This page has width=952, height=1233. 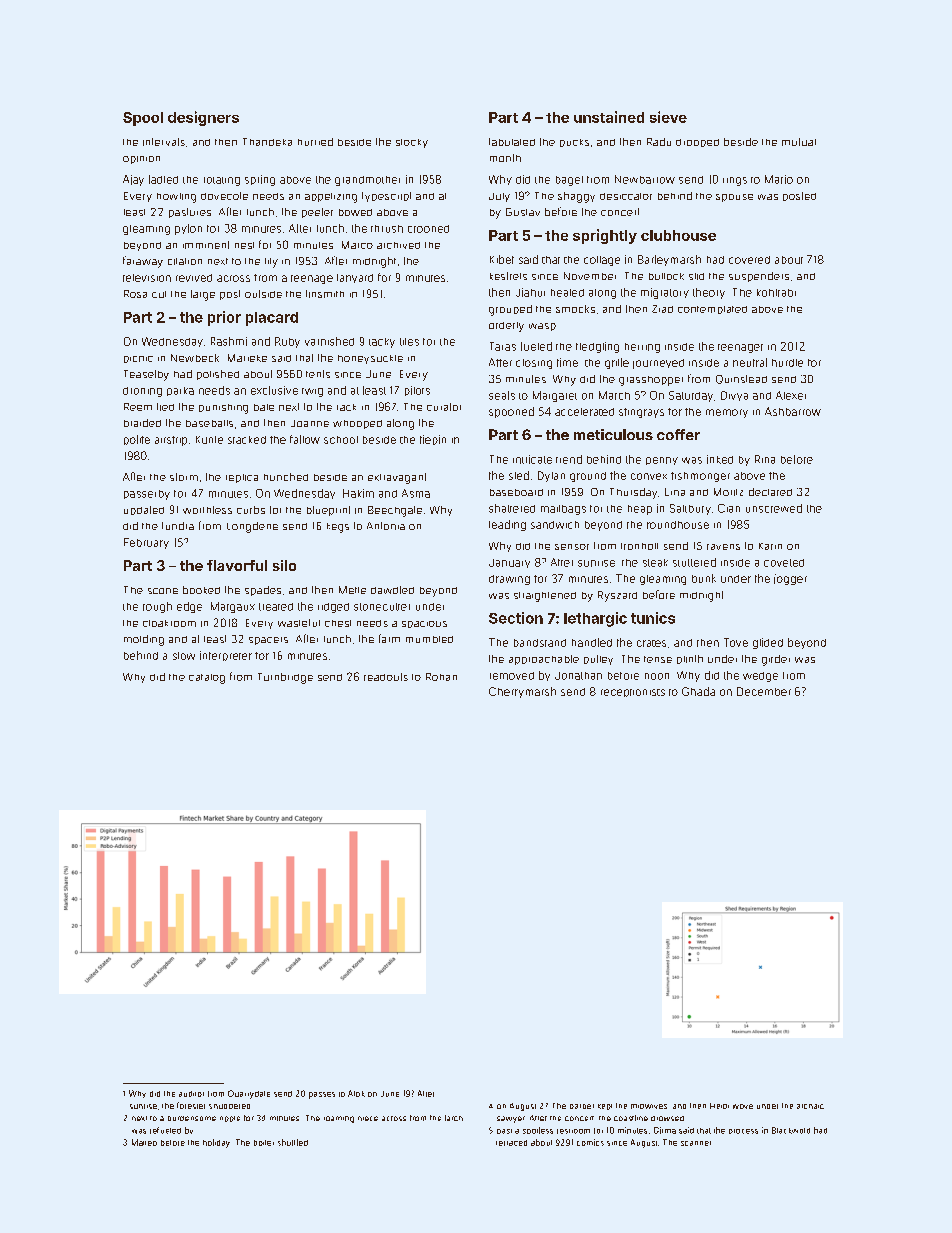 I want to click on girder, so click(x=776, y=660).
